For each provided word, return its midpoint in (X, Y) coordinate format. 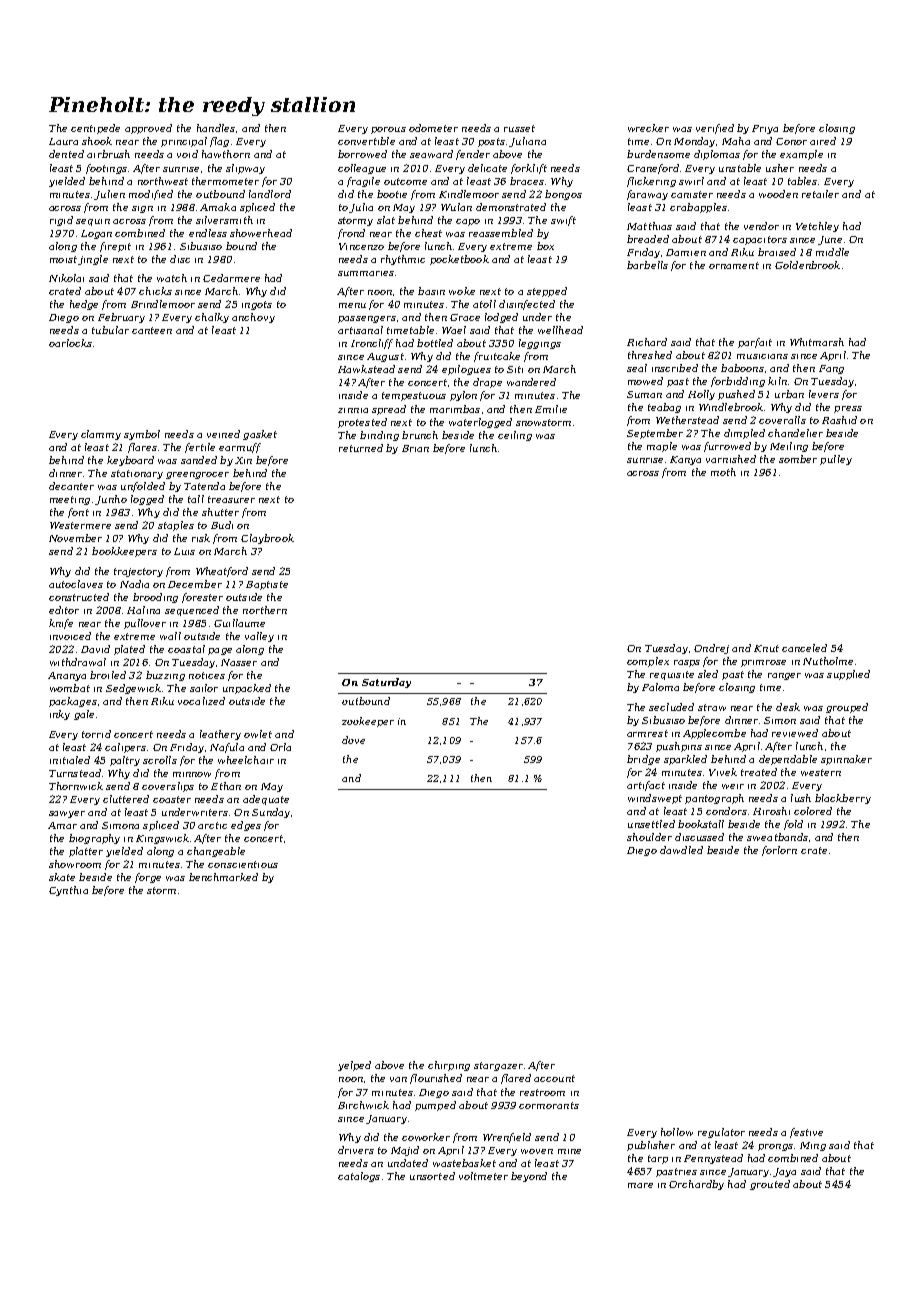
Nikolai (66, 278)
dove (353, 740)
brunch (420, 435)
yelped (354, 1066)
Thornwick (76, 786)
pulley (836, 460)
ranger (784, 676)
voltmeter (483, 1176)
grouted (770, 1185)
